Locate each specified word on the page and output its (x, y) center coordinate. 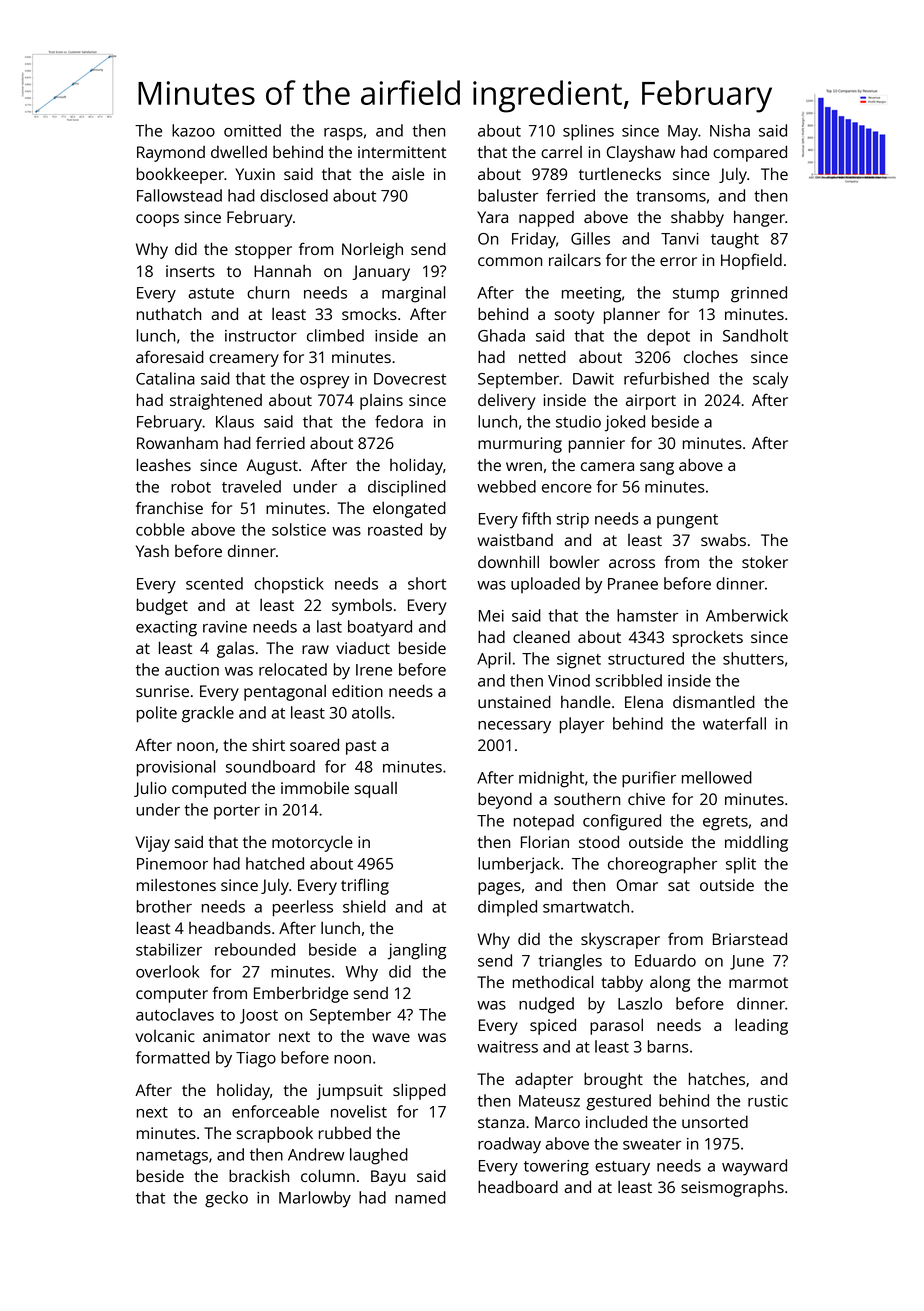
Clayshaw (641, 153)
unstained (514, 701)
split (741, 865)
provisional (176, 768)
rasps (343, 134)
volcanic (165, 1036)
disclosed (294, 195)
